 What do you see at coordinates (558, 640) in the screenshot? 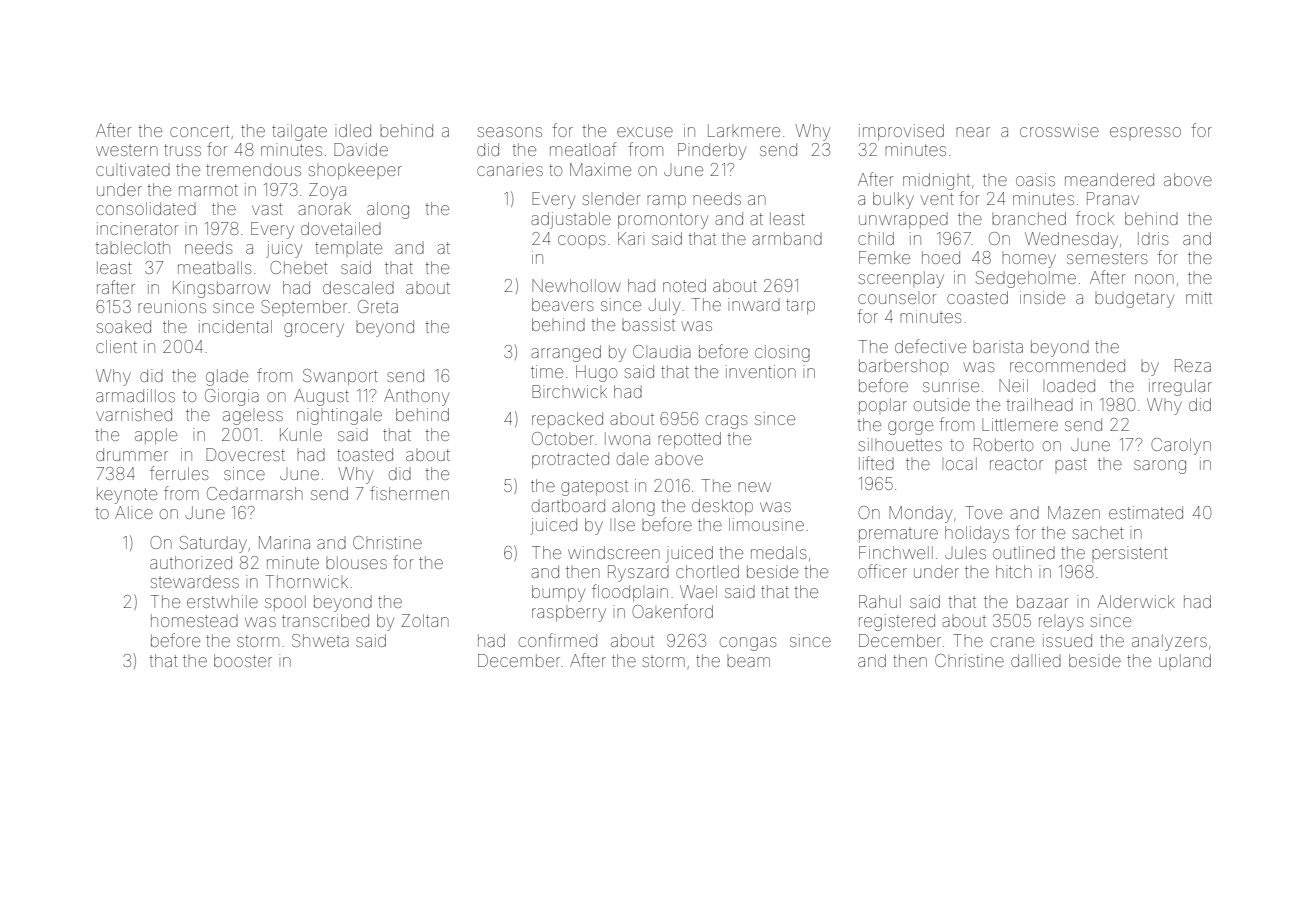
I see `confirmed` at bounding box center [558, 640].
